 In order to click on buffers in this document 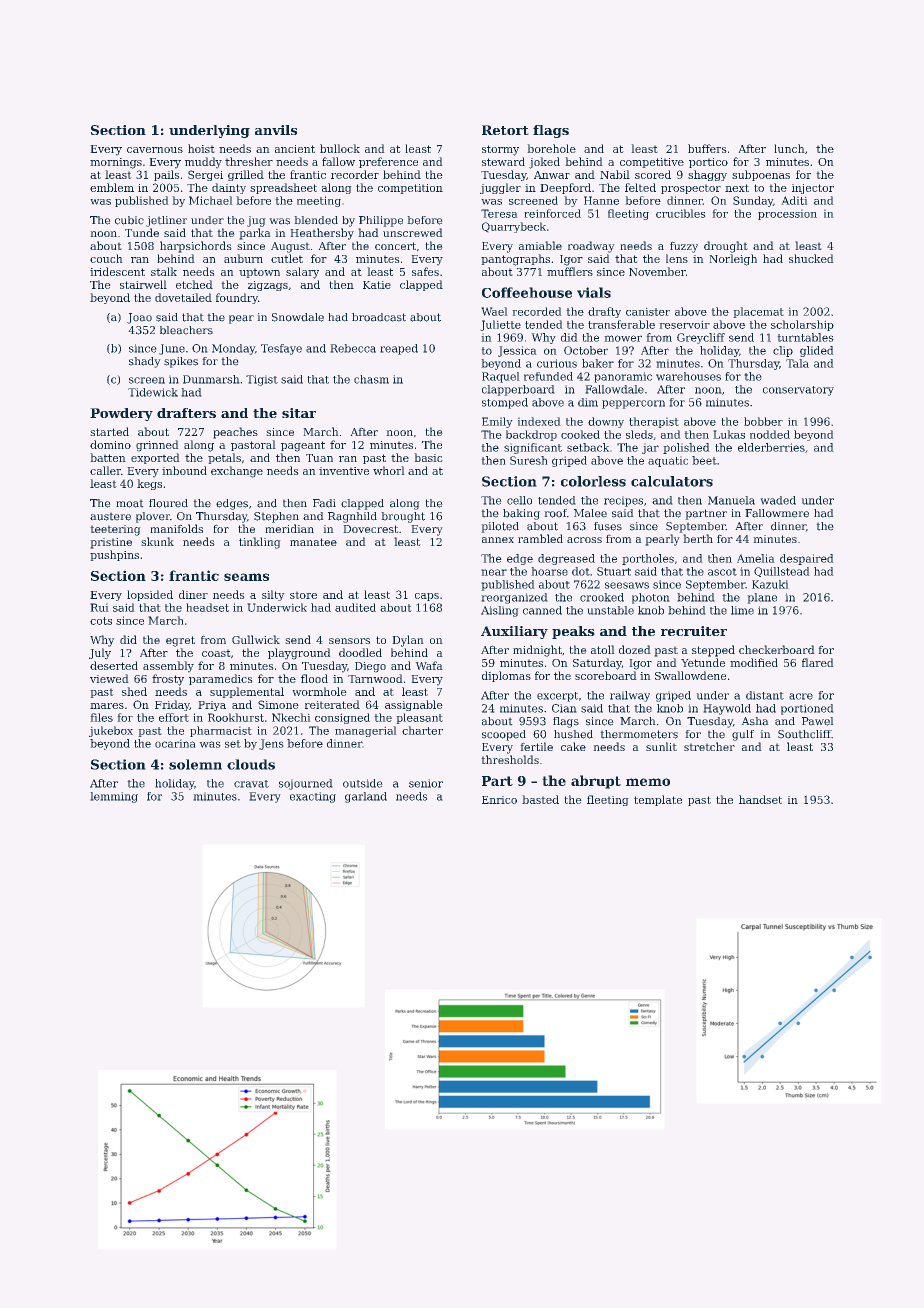, I will do `click(707, 148)`.
